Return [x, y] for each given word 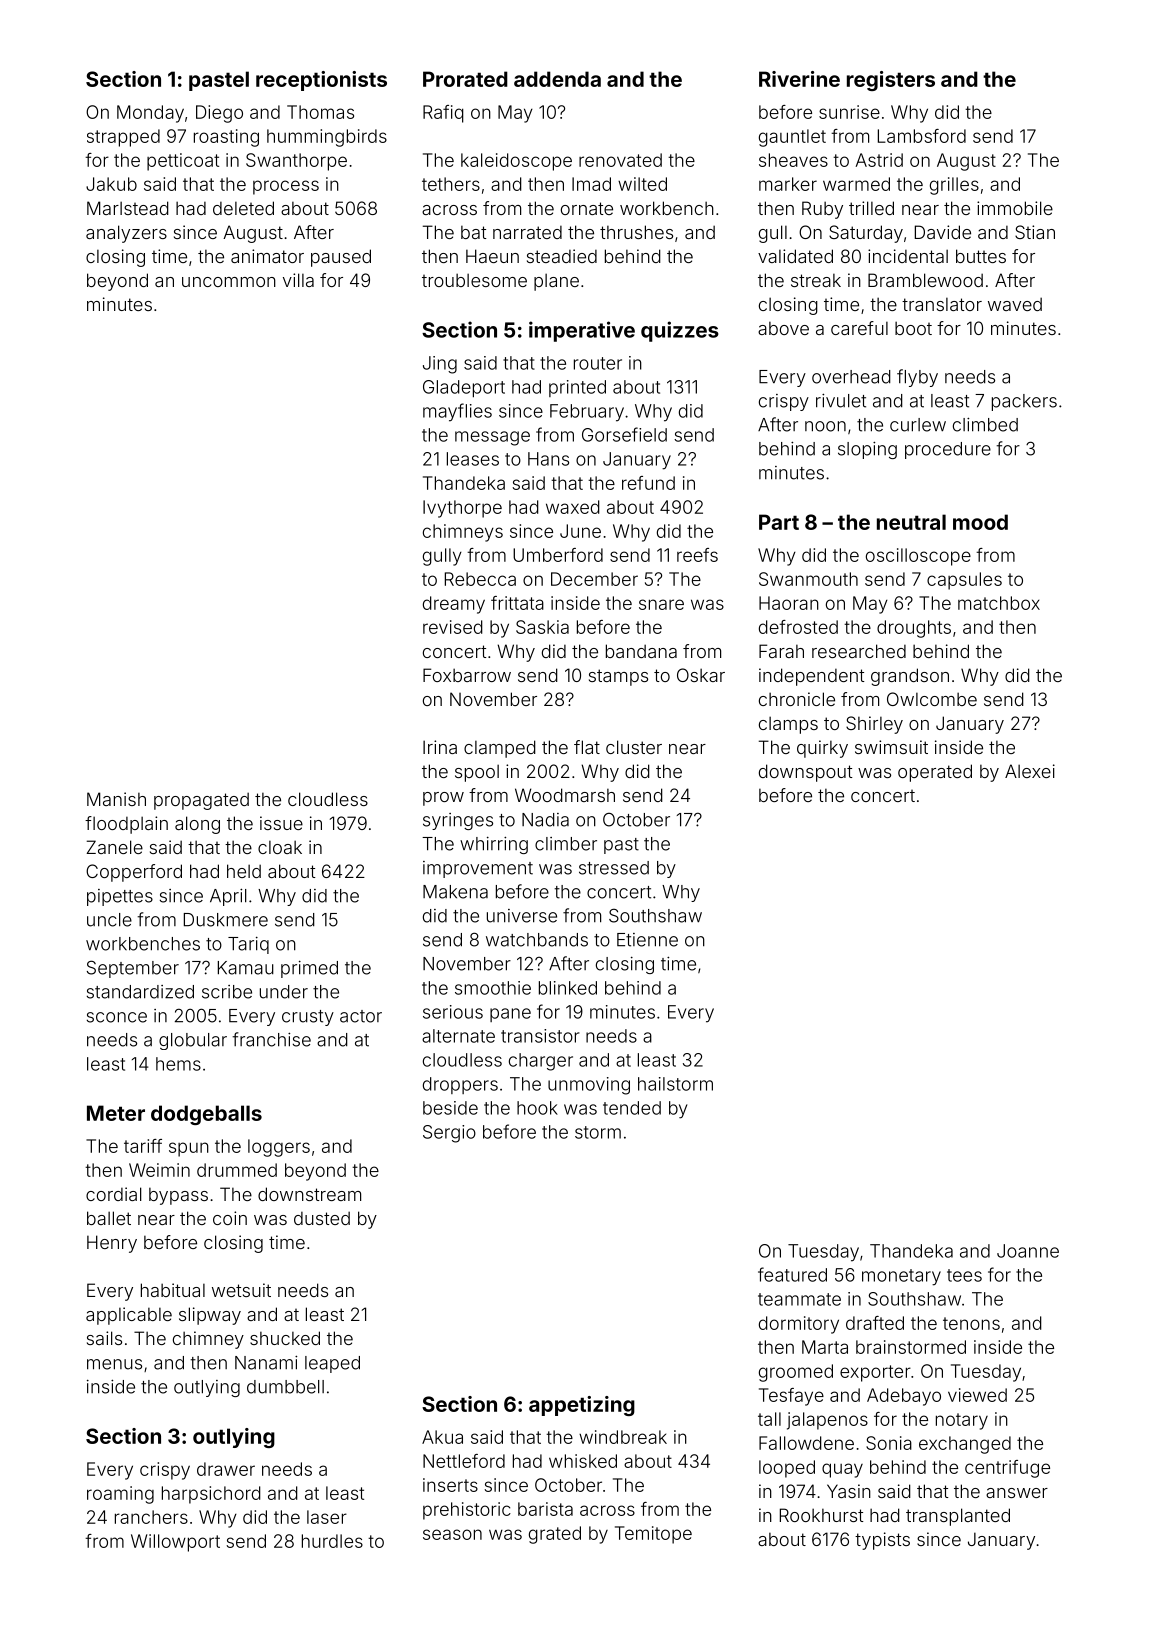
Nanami [266, 1362]
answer [1017, 1493]
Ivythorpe [462, 509]
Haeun [492, 256]
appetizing [582, 1406]
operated [935, 773]
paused [341, 258]
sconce [117, 1017]
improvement [478, 869]
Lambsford [922, 136]
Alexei [1030, 771]
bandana [641, 651]
